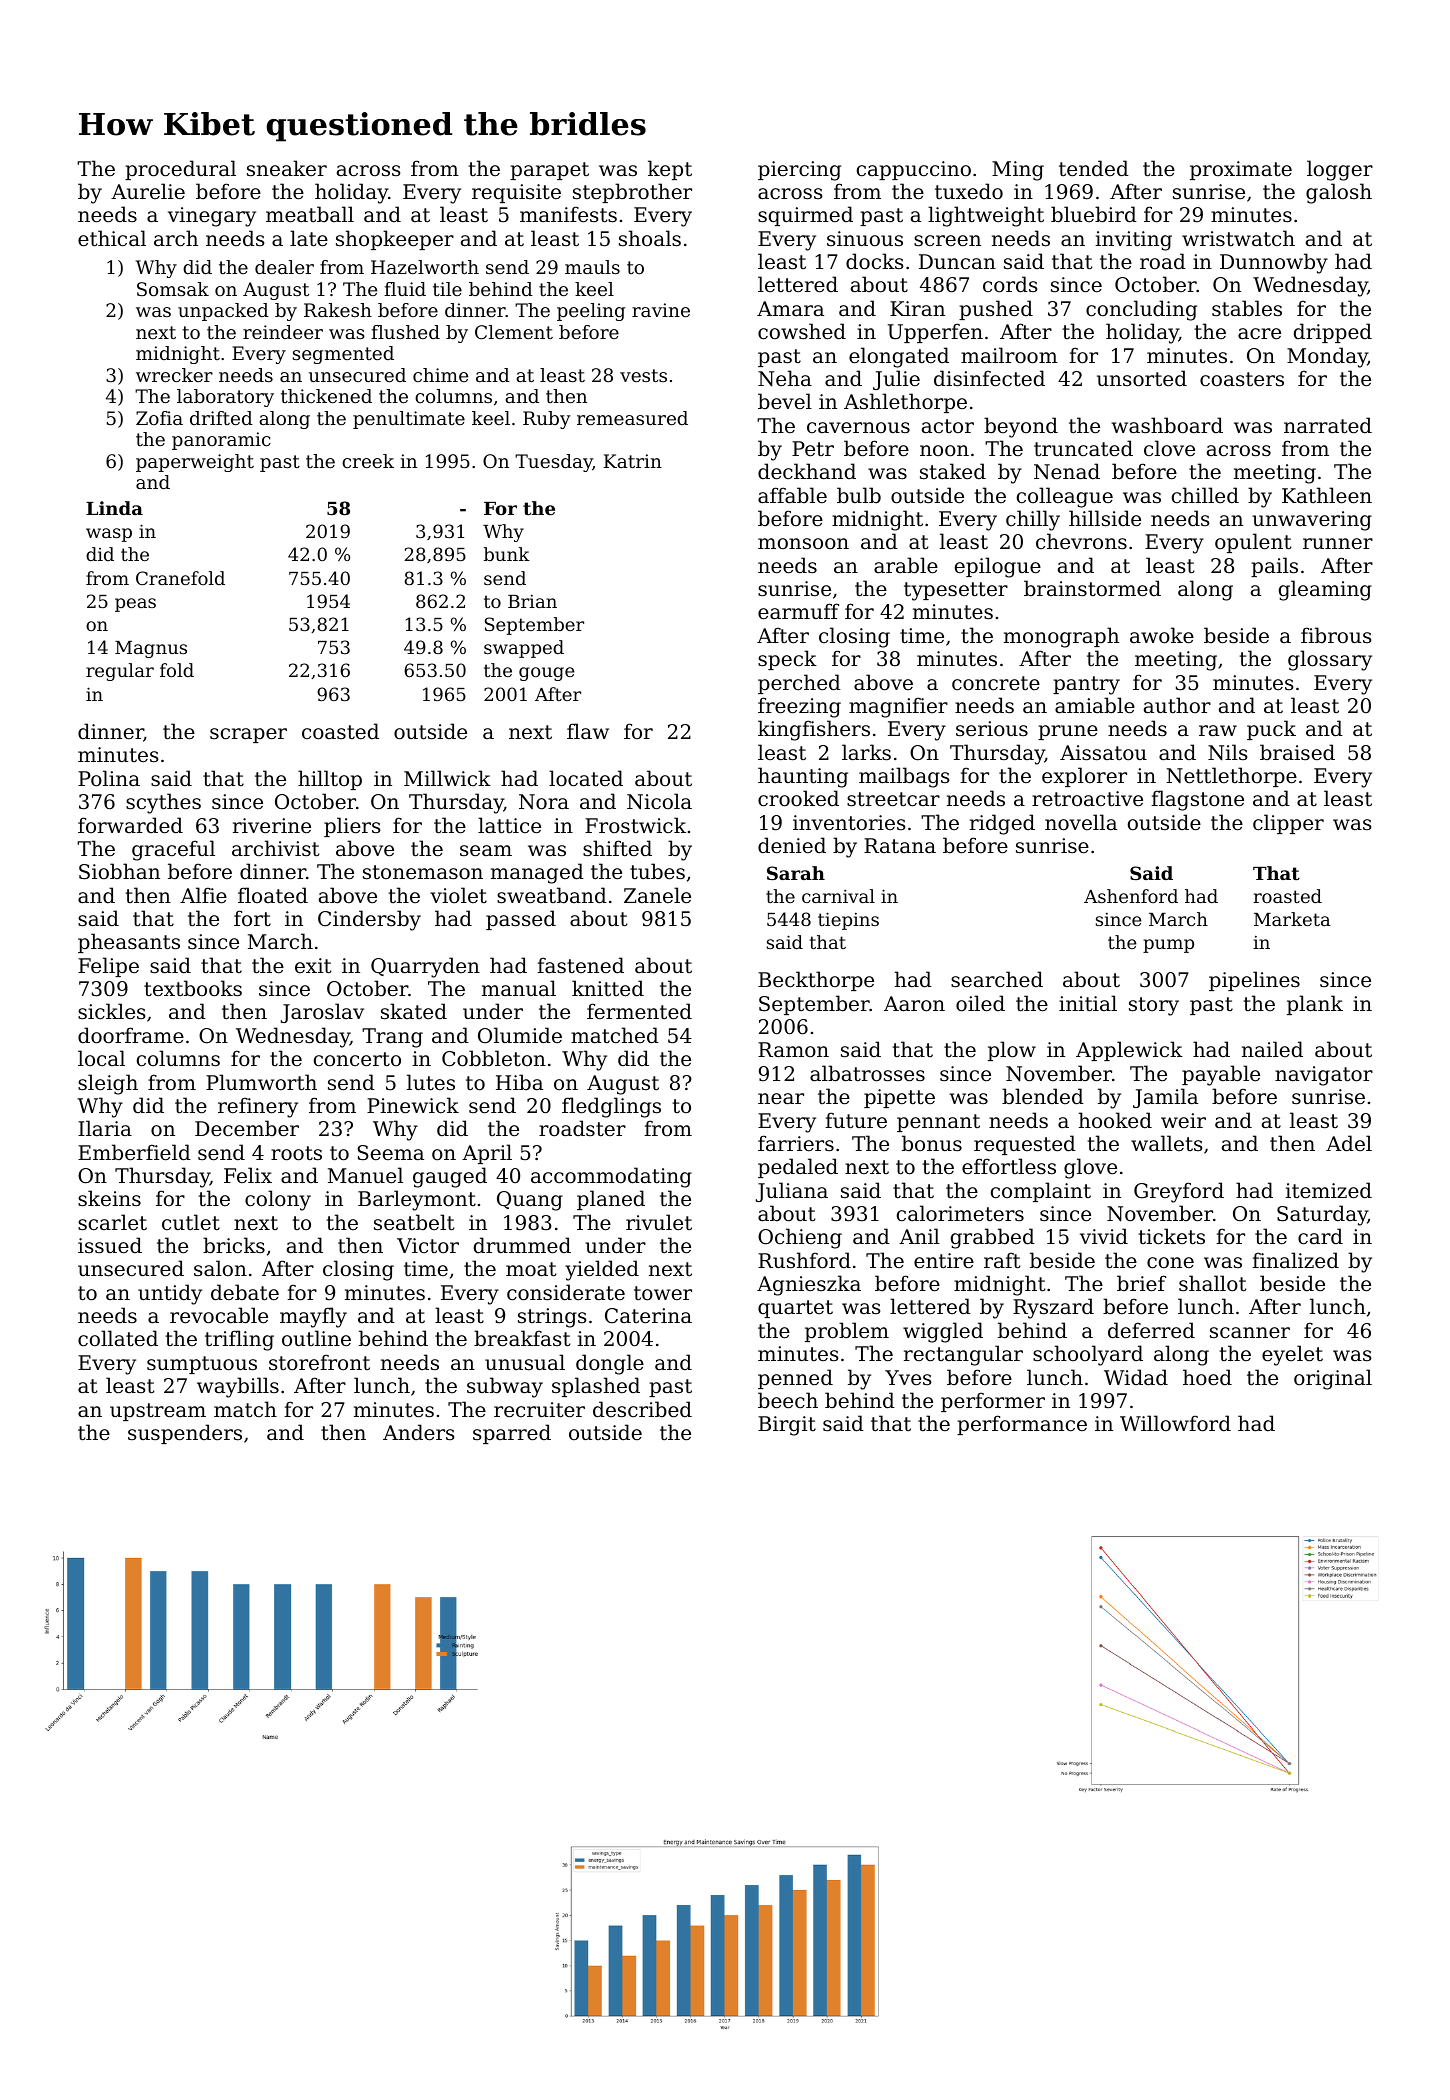 The width and height of the image is (1450, 2100). What do you see at coordinates (512, 1434) in the image?
I see `sparred` at bounding box center [512, 1434].
